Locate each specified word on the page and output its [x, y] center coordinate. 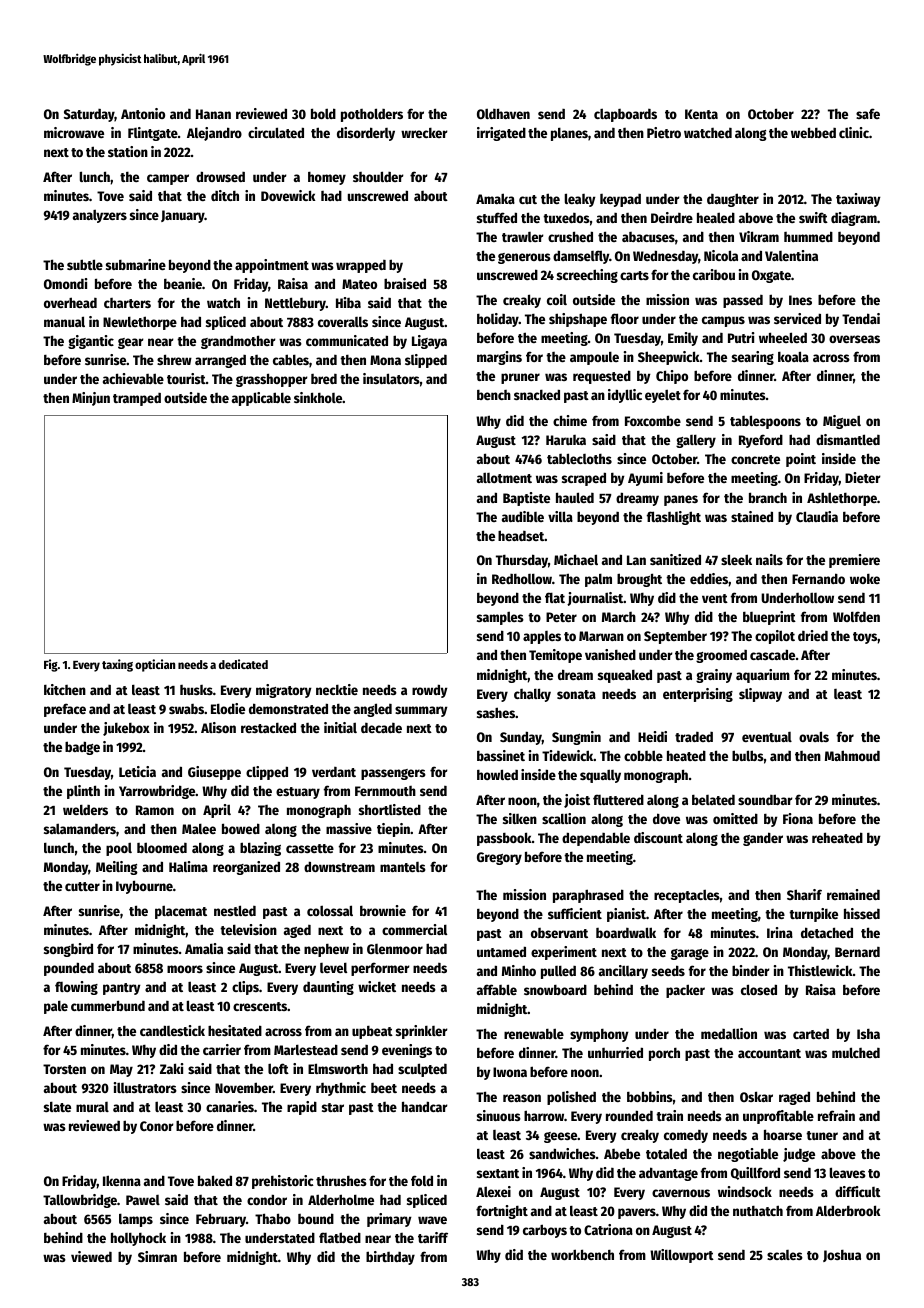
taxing [117, 665]
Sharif [804, 894]
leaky [580, 200]
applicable [261, 399]
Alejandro [214, 134]
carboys [545, 1231]
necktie [337, 689]
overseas [854, 339]
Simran [157, 1256]
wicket [377, 986]
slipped [426, 361]
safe [868, 113]
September [675, 637]
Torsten [64, 1069]
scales [785, 1255]
